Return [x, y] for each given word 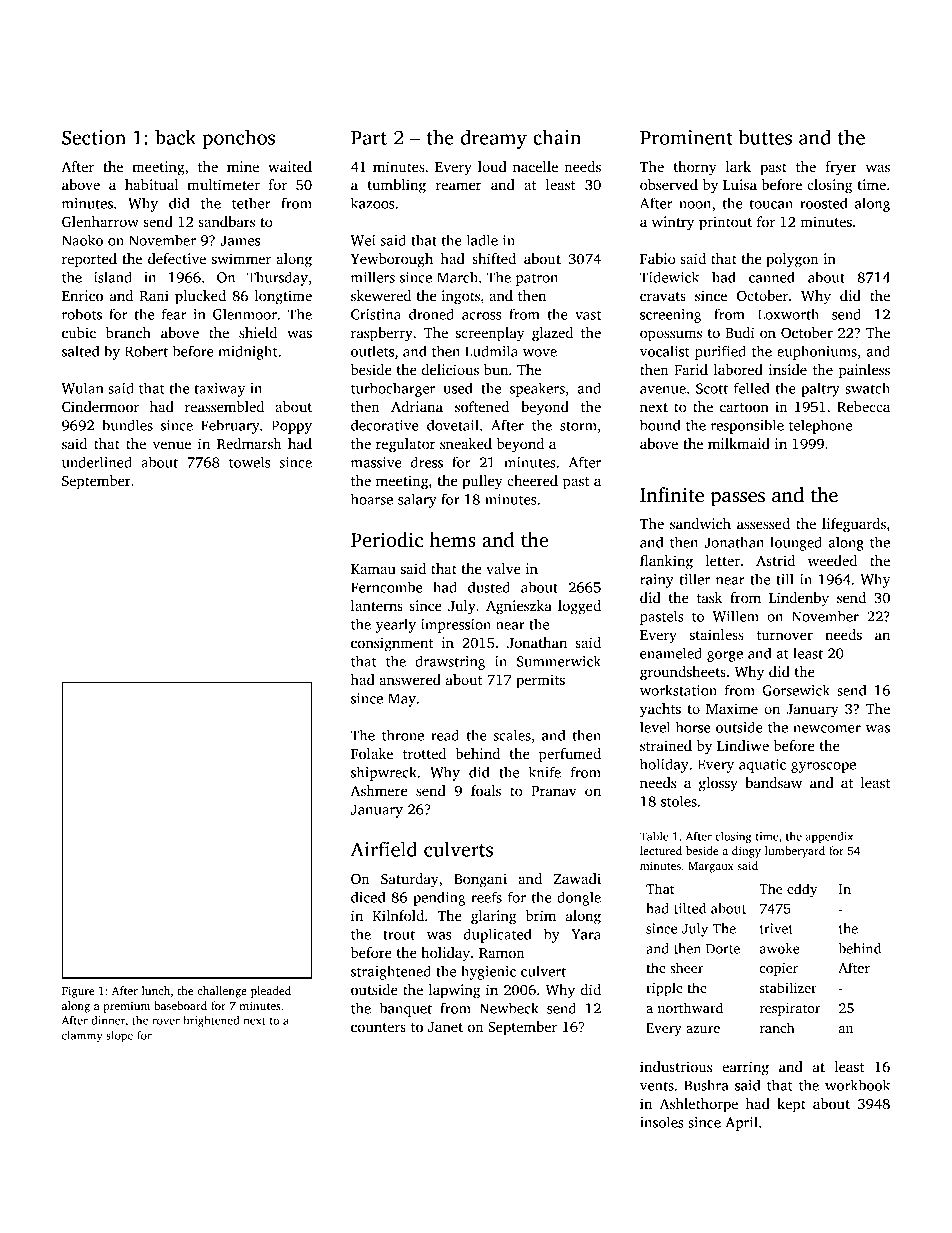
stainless [717, 634]
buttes [765, 137]
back [175, 137]
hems [453, 540]
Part [369, 138]
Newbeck [509, 1008]
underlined [97, 462]
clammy [82, 1036]
